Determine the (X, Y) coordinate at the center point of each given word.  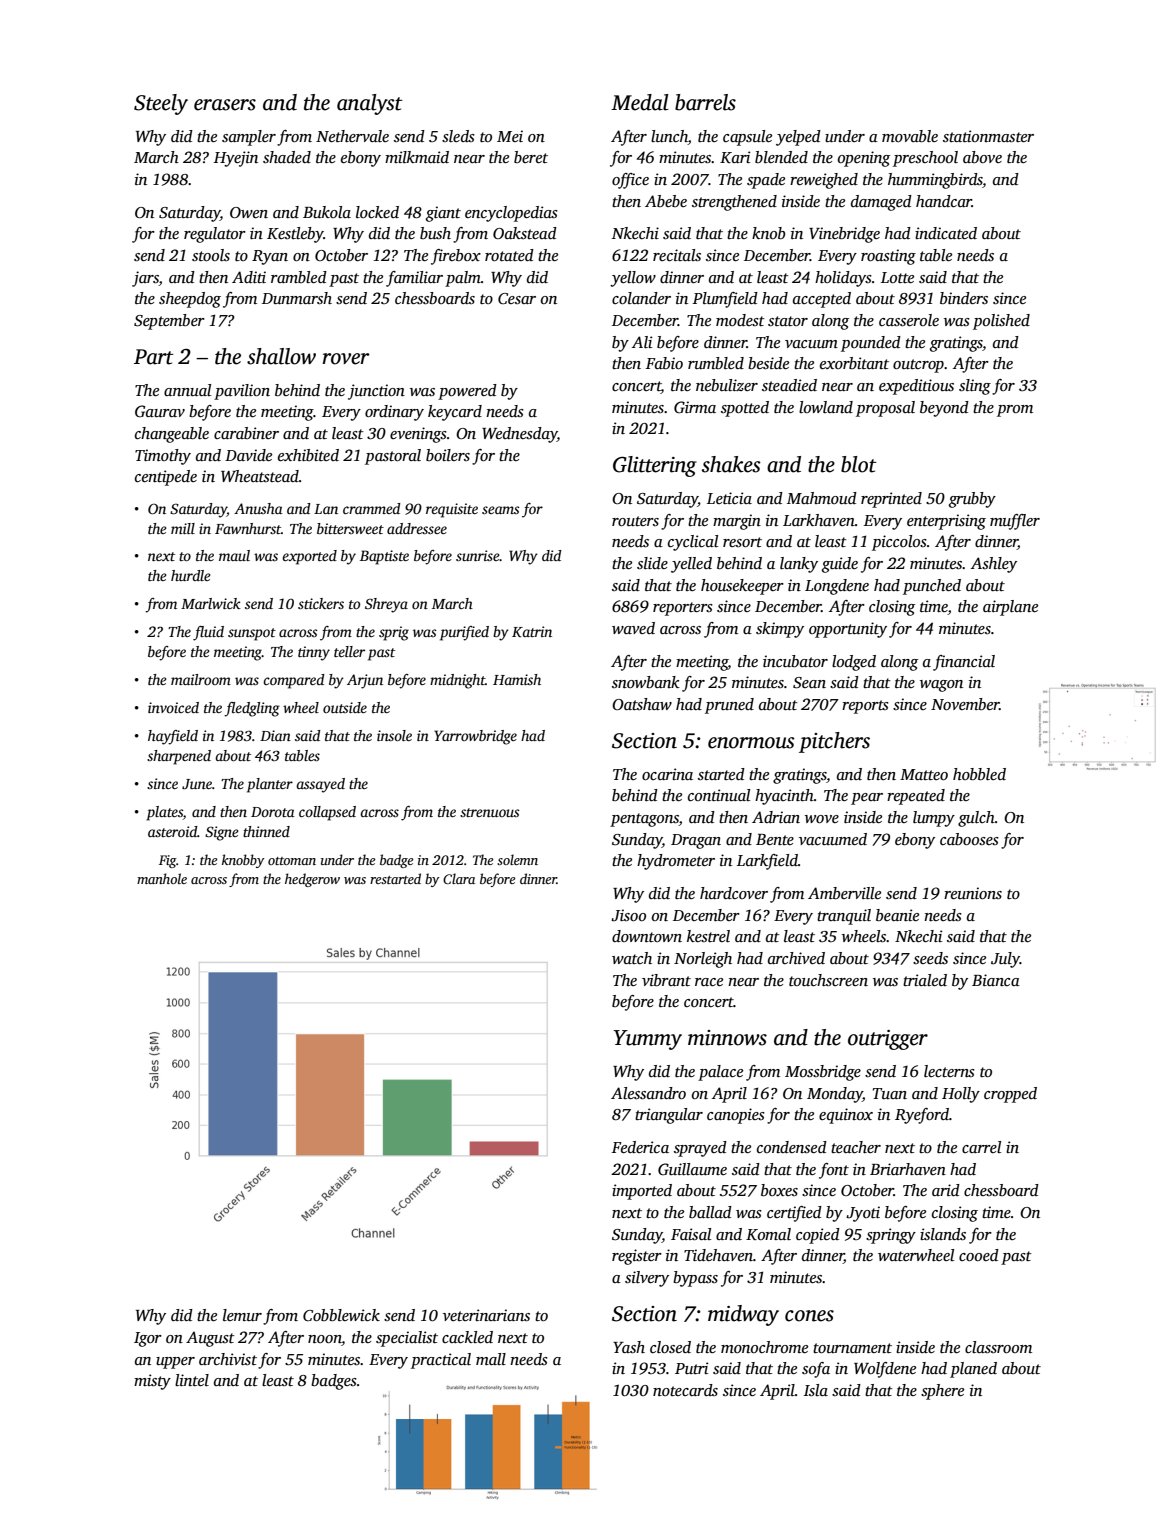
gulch (976, 819)
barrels (705, 102)
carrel (981, 1147)
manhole (162, 878)
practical (441, 1361)
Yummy (648, 1040)
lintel (192, 1380)
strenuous (490, 812)
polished (1001, 322)
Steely (161, 104)
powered (467, 392)
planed (973, 1370)
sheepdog (190, 300)
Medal (640, 102)
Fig (168, 861)
